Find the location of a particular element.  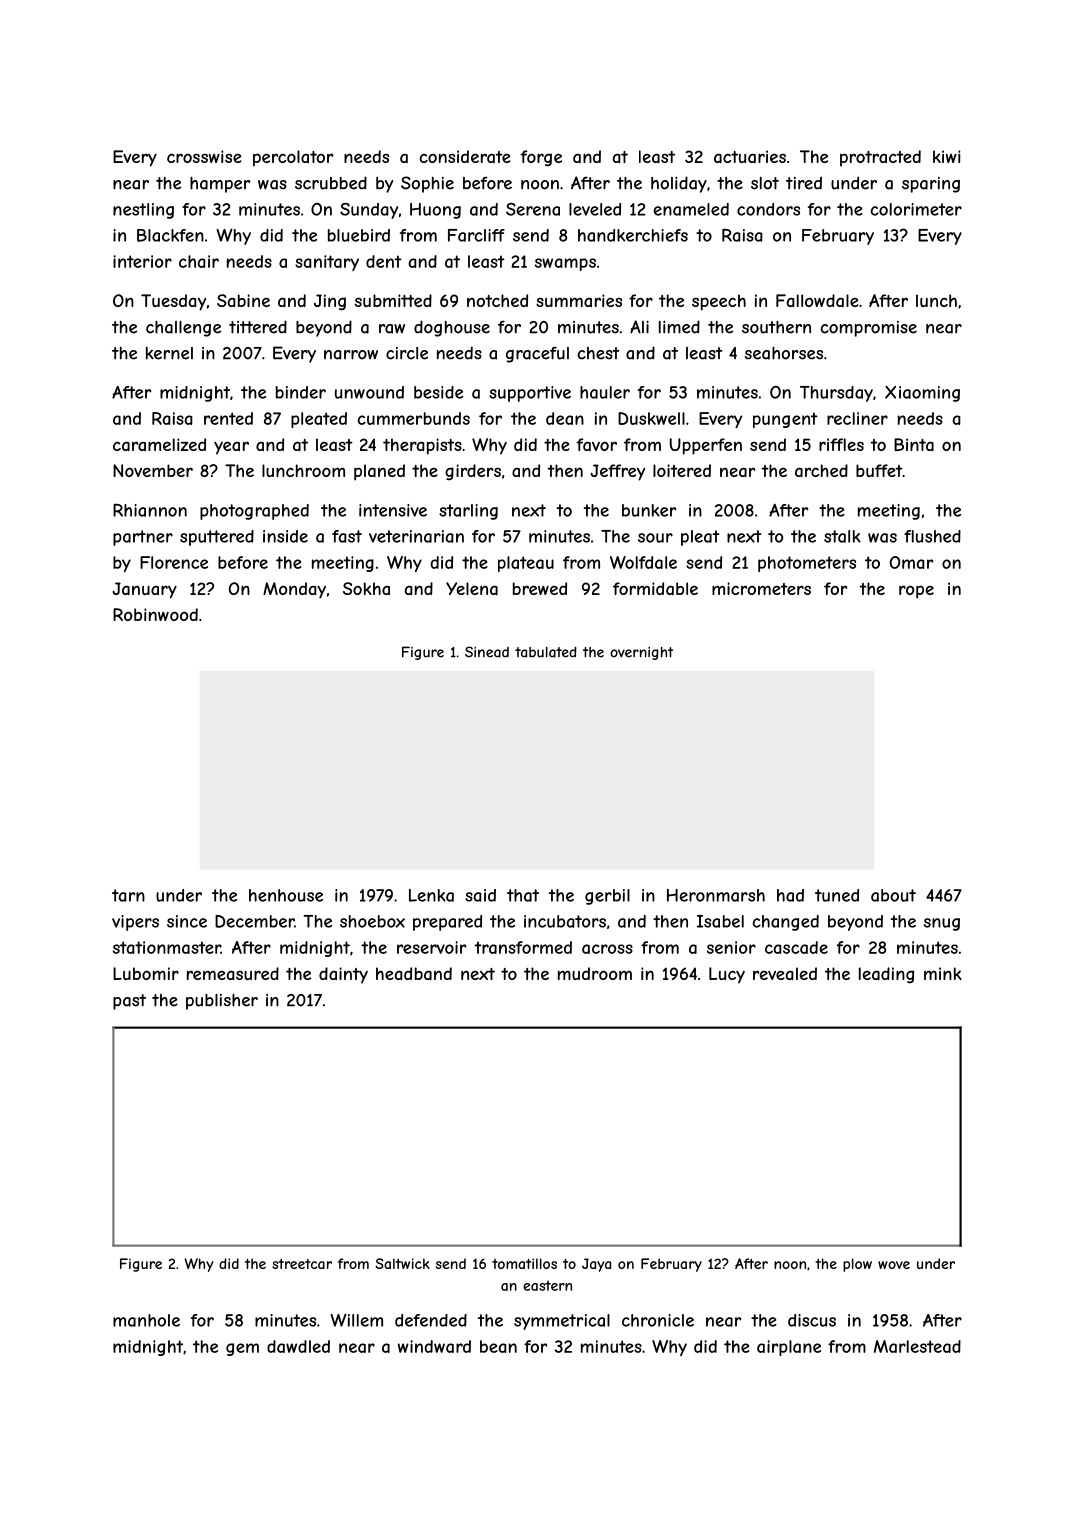

arched is located at coordinates (821, 470).
